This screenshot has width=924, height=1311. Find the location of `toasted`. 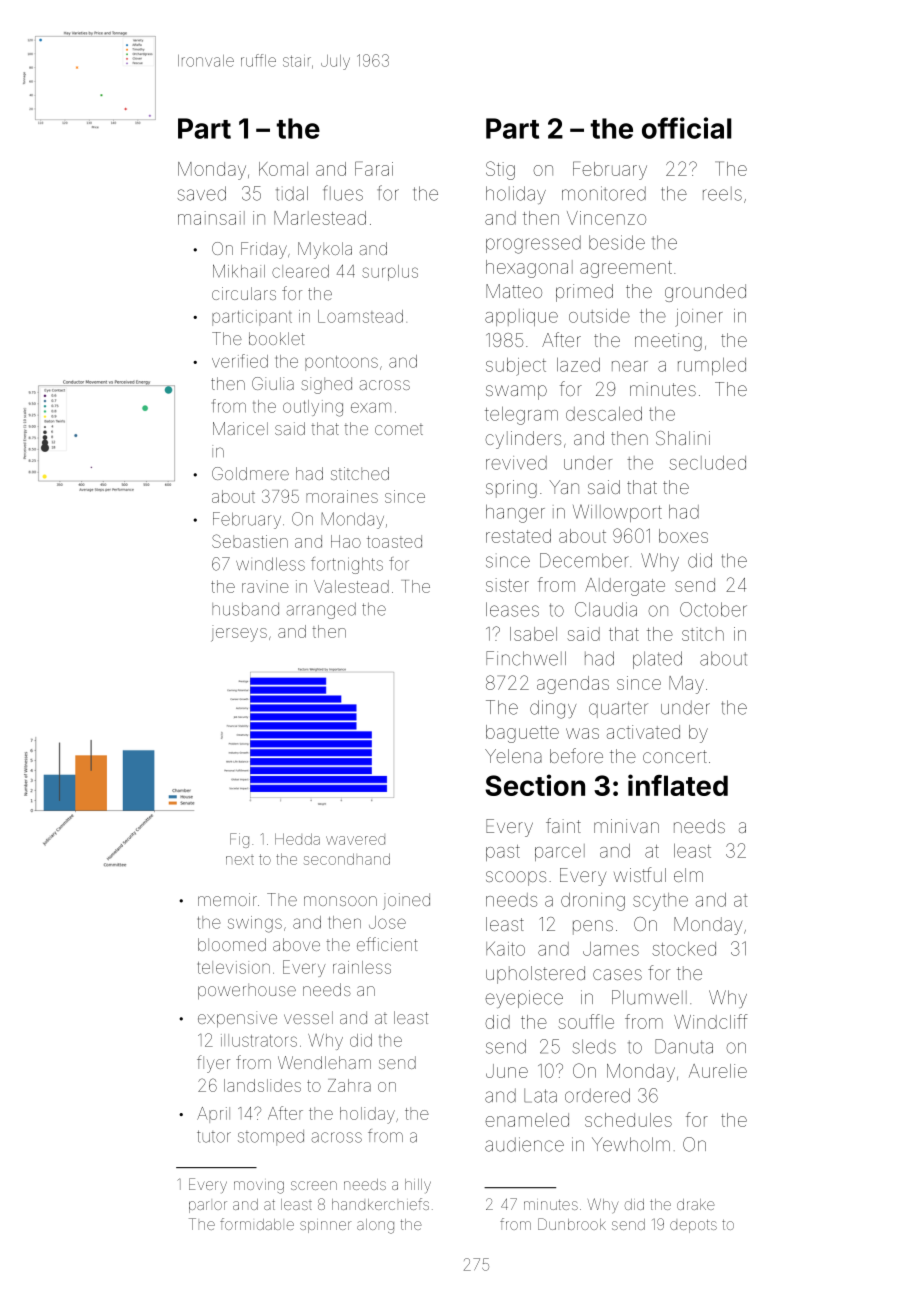

toasted is located at coordinates (394, 541).
